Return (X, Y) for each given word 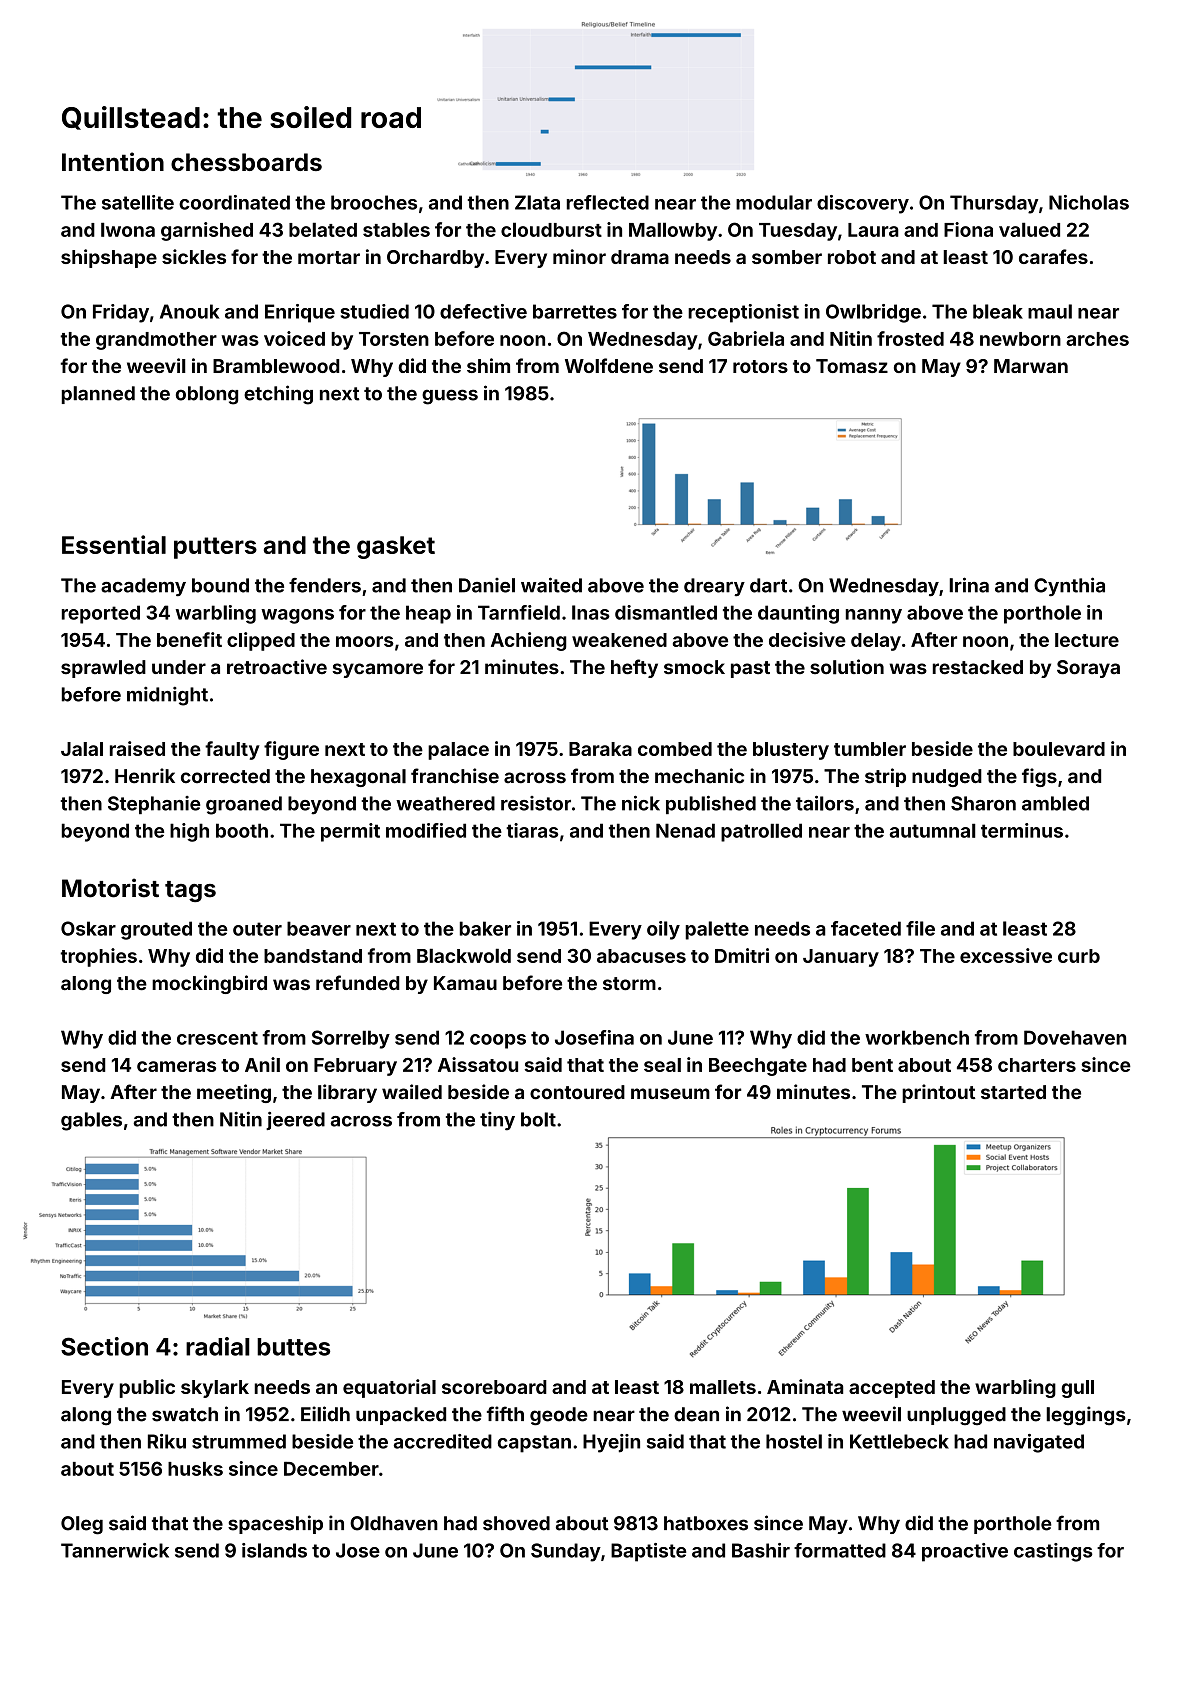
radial (218, 1346)
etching (278, 395)
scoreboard (494, 1387)
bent (872, 1065)
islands (274, 1550)
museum (670, 1094)
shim (488, 365)
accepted (892, 1389)
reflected (608, 202)
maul (1050, 311)
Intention (113, 161)
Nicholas (1089, 202)
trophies (99, 957)
